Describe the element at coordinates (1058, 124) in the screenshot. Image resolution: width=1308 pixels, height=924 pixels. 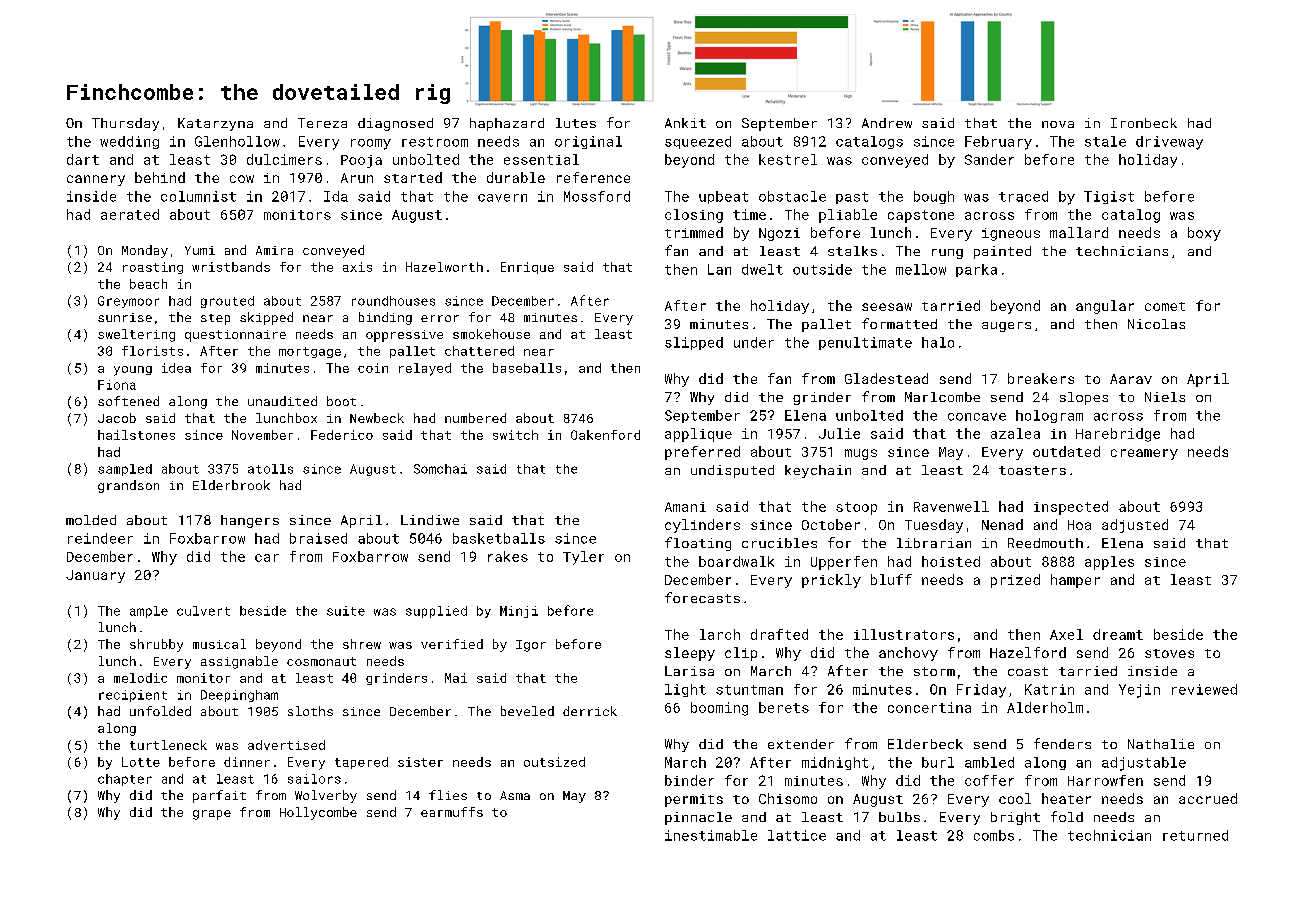
I see `nova` at that location.
